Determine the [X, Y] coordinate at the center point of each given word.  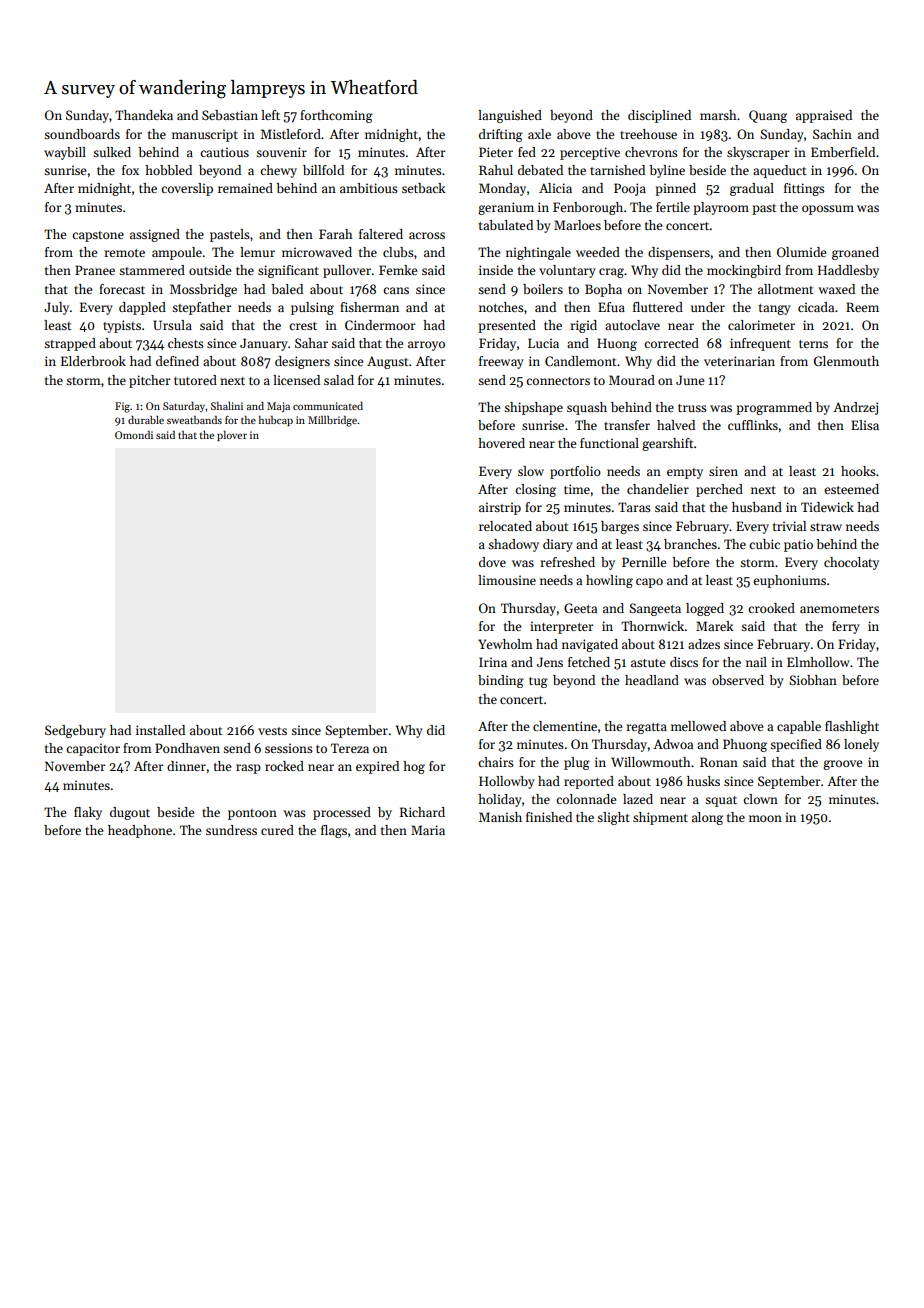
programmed [774, 408]
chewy [278, 171]
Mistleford [290, 134]
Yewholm [505, 644]
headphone [140, 831]
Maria [428, 830]
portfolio [575, 472]
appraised [824, 116]
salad [339, 380]
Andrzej [855, 408]
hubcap [276, 421]
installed [160, 730]
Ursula [172, 325]
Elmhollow [818, 662]
